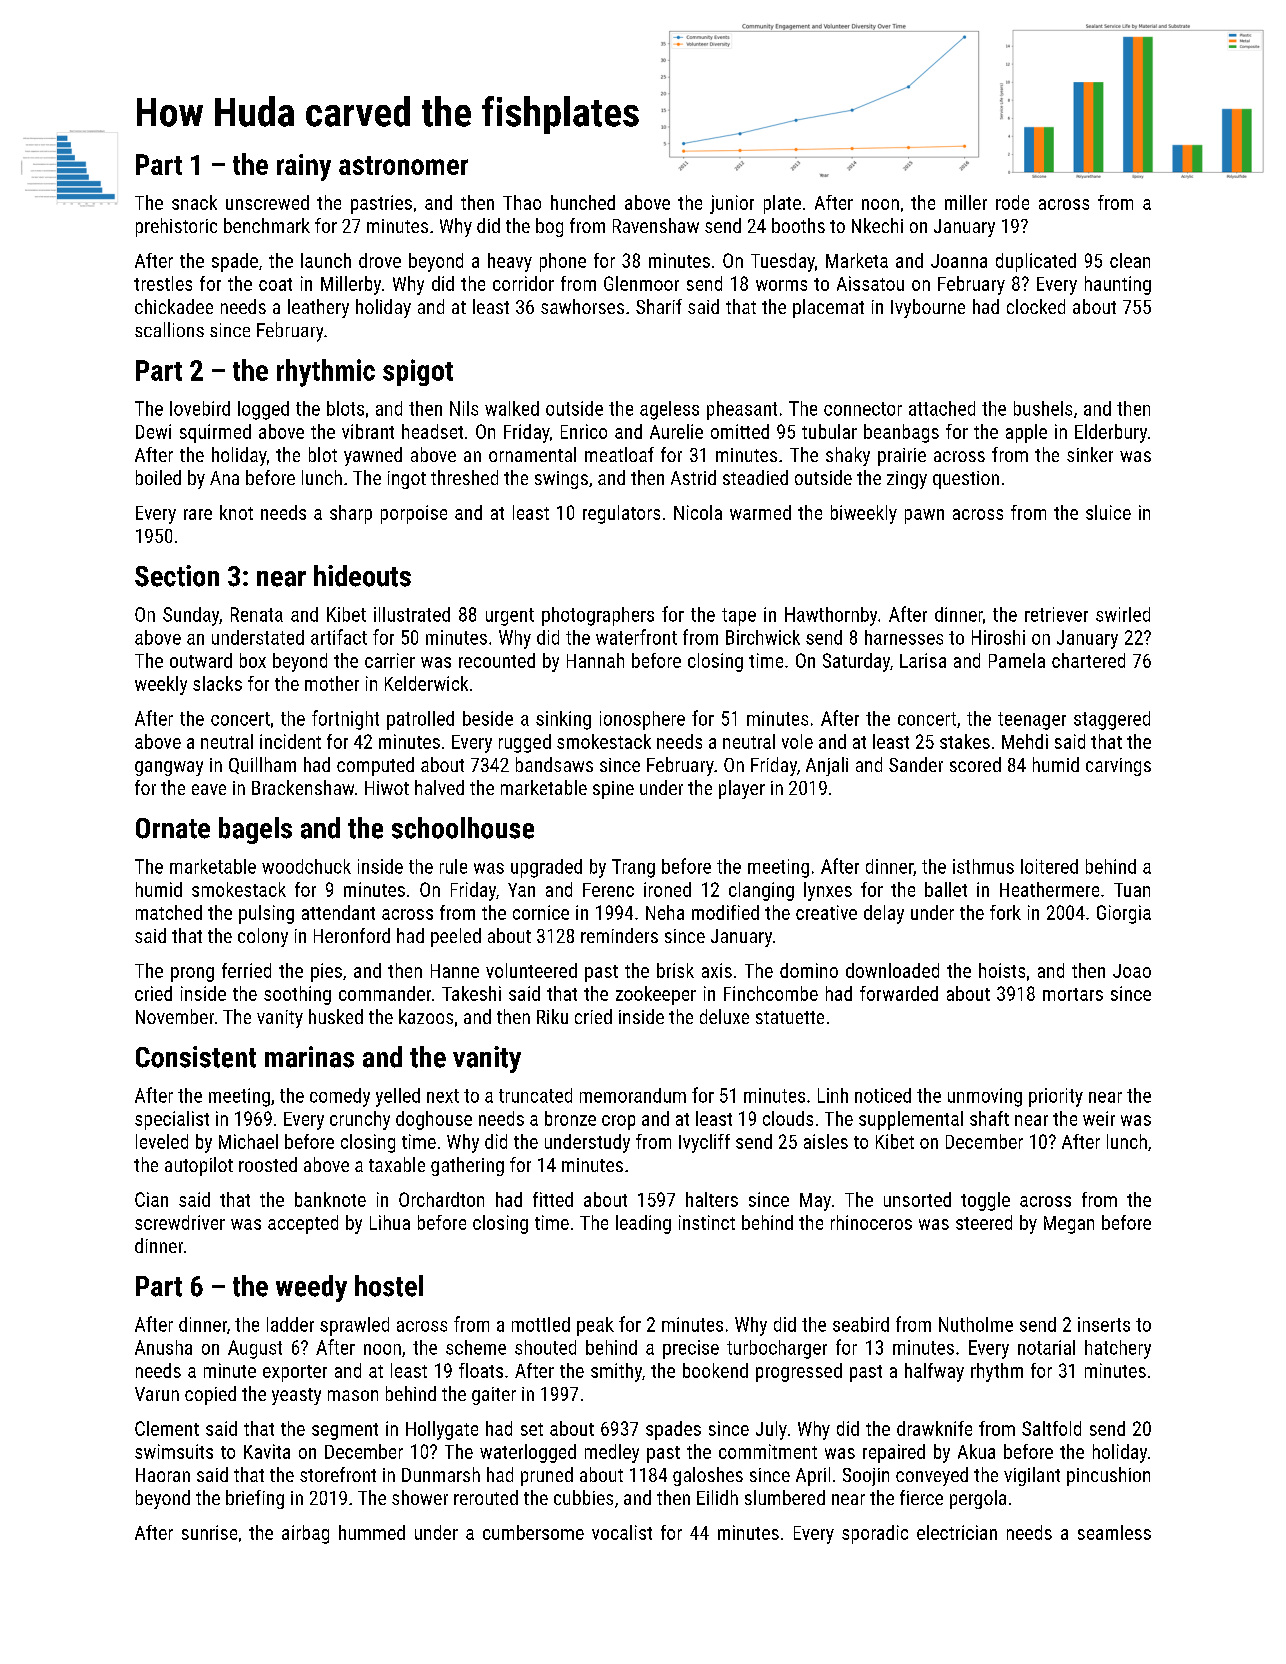  What do you see at coordinates (541, 912) in the page?
I see `cornice` at bounding box center [541, 912].
